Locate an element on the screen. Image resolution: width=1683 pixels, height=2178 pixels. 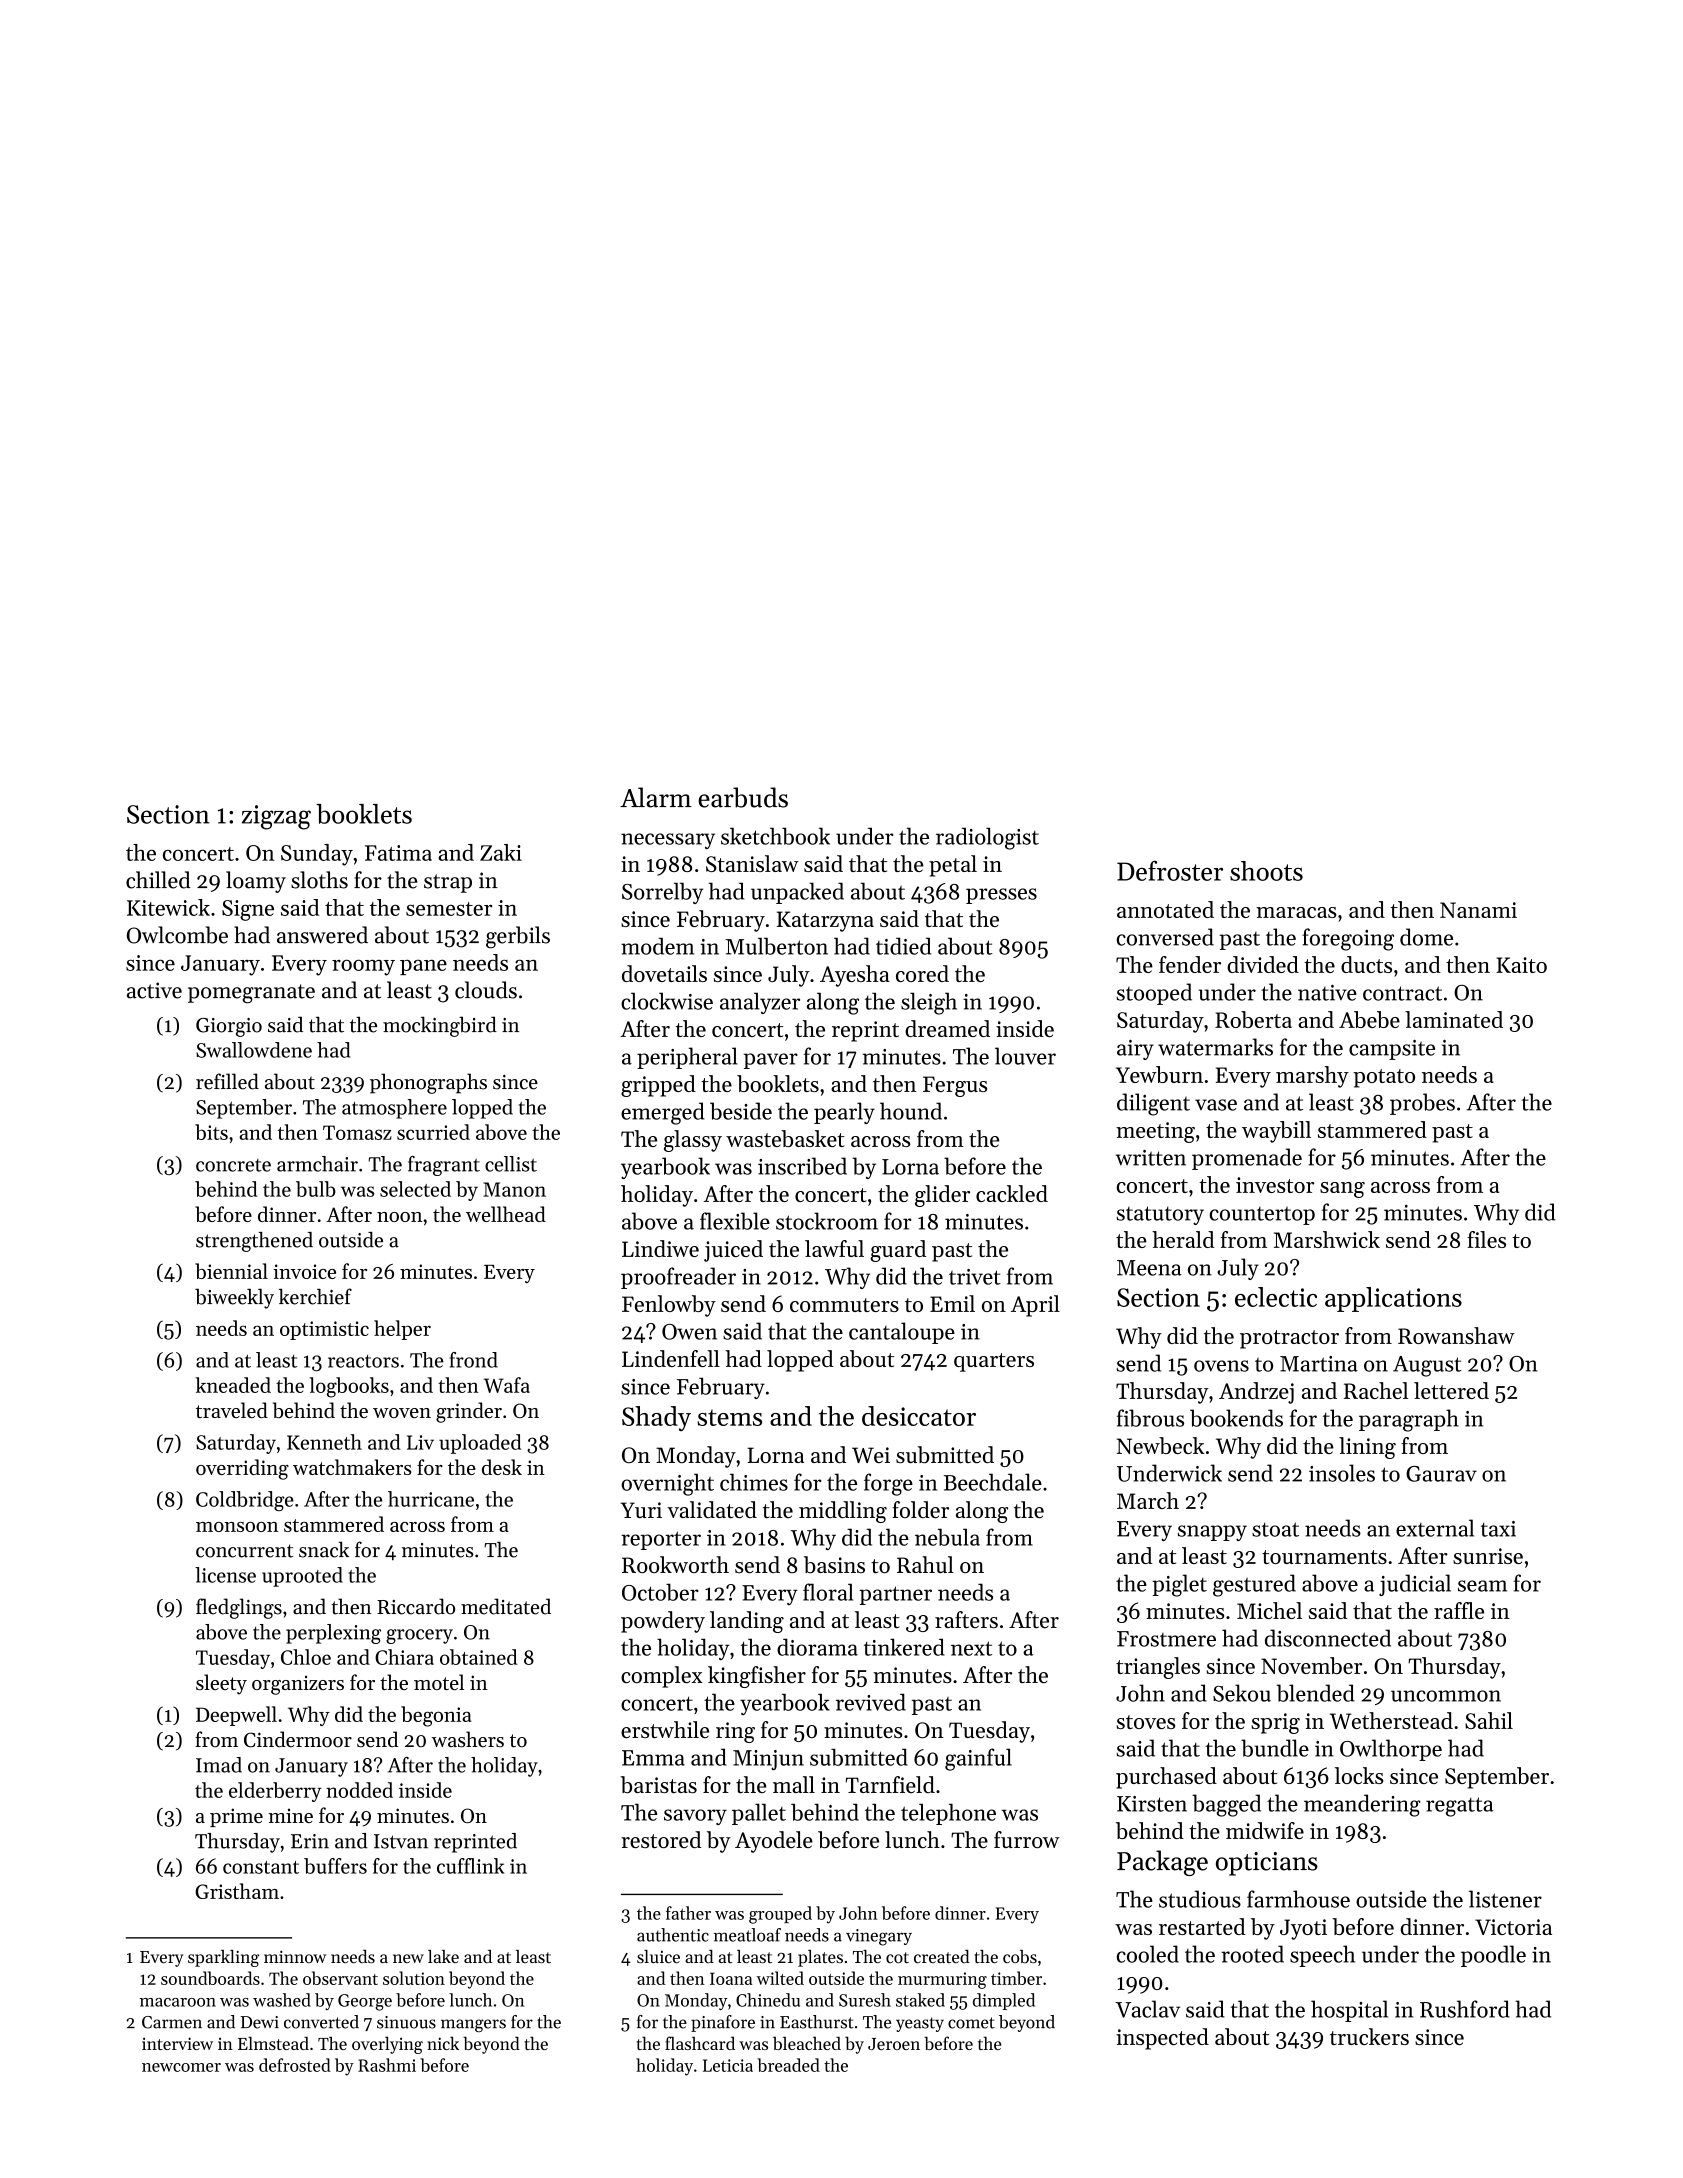
taxi is located at coordinates (1498, 1529).
